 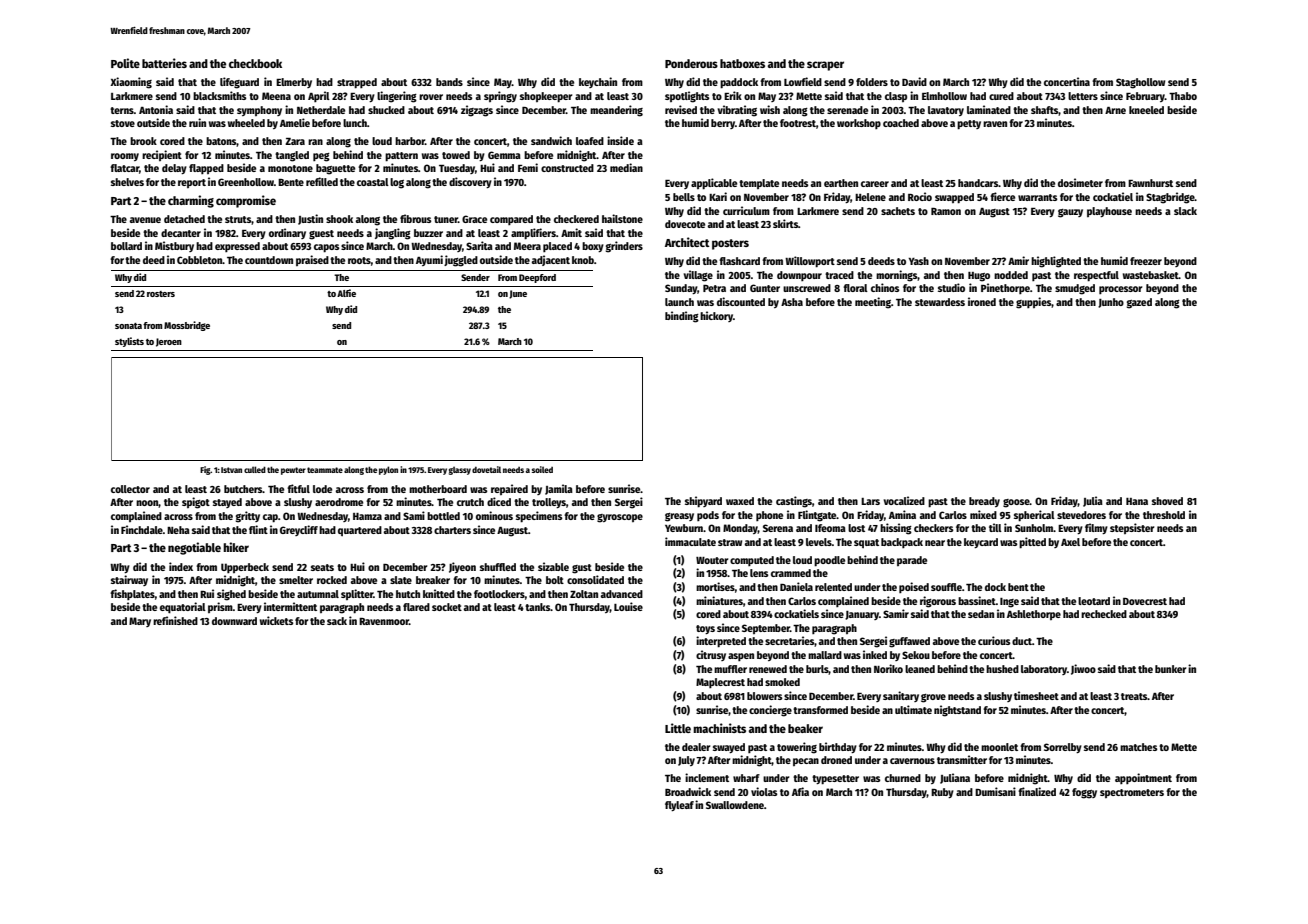 I want to click on Staghollow, so click(x=1140, y=83).
